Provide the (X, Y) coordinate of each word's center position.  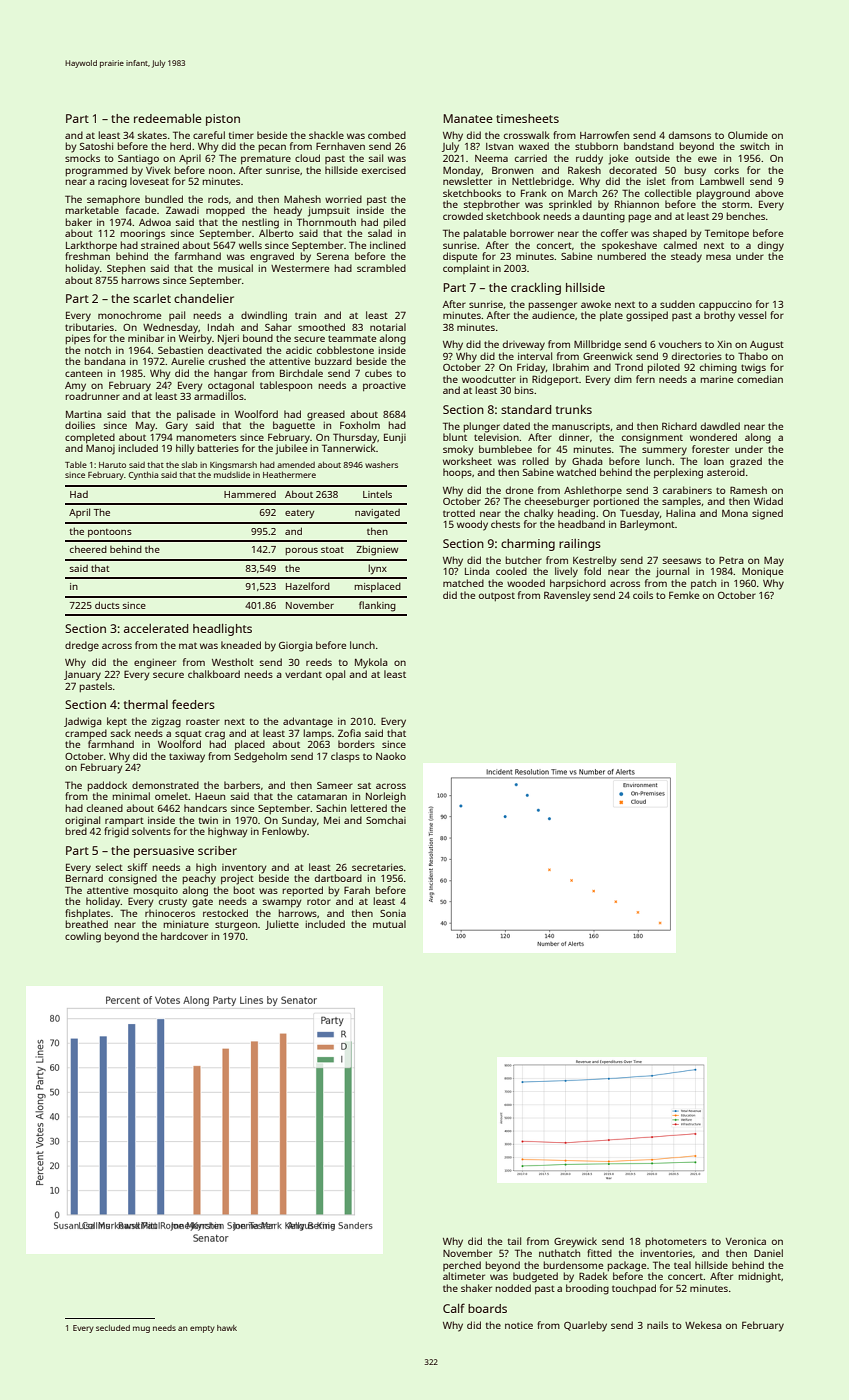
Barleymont (647, 525)
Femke (684, 595)
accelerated (156, 628)
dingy (771, 246)
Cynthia (143, 475)
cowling (83, 937)
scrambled (381, 268)
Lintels (377, 494)
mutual (389, 924)
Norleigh (386, 797)
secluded (113, 1328)
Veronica (746, 1241)
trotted (459, 513)
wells (250, 245)
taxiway (187, 758)
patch (703, 584)
